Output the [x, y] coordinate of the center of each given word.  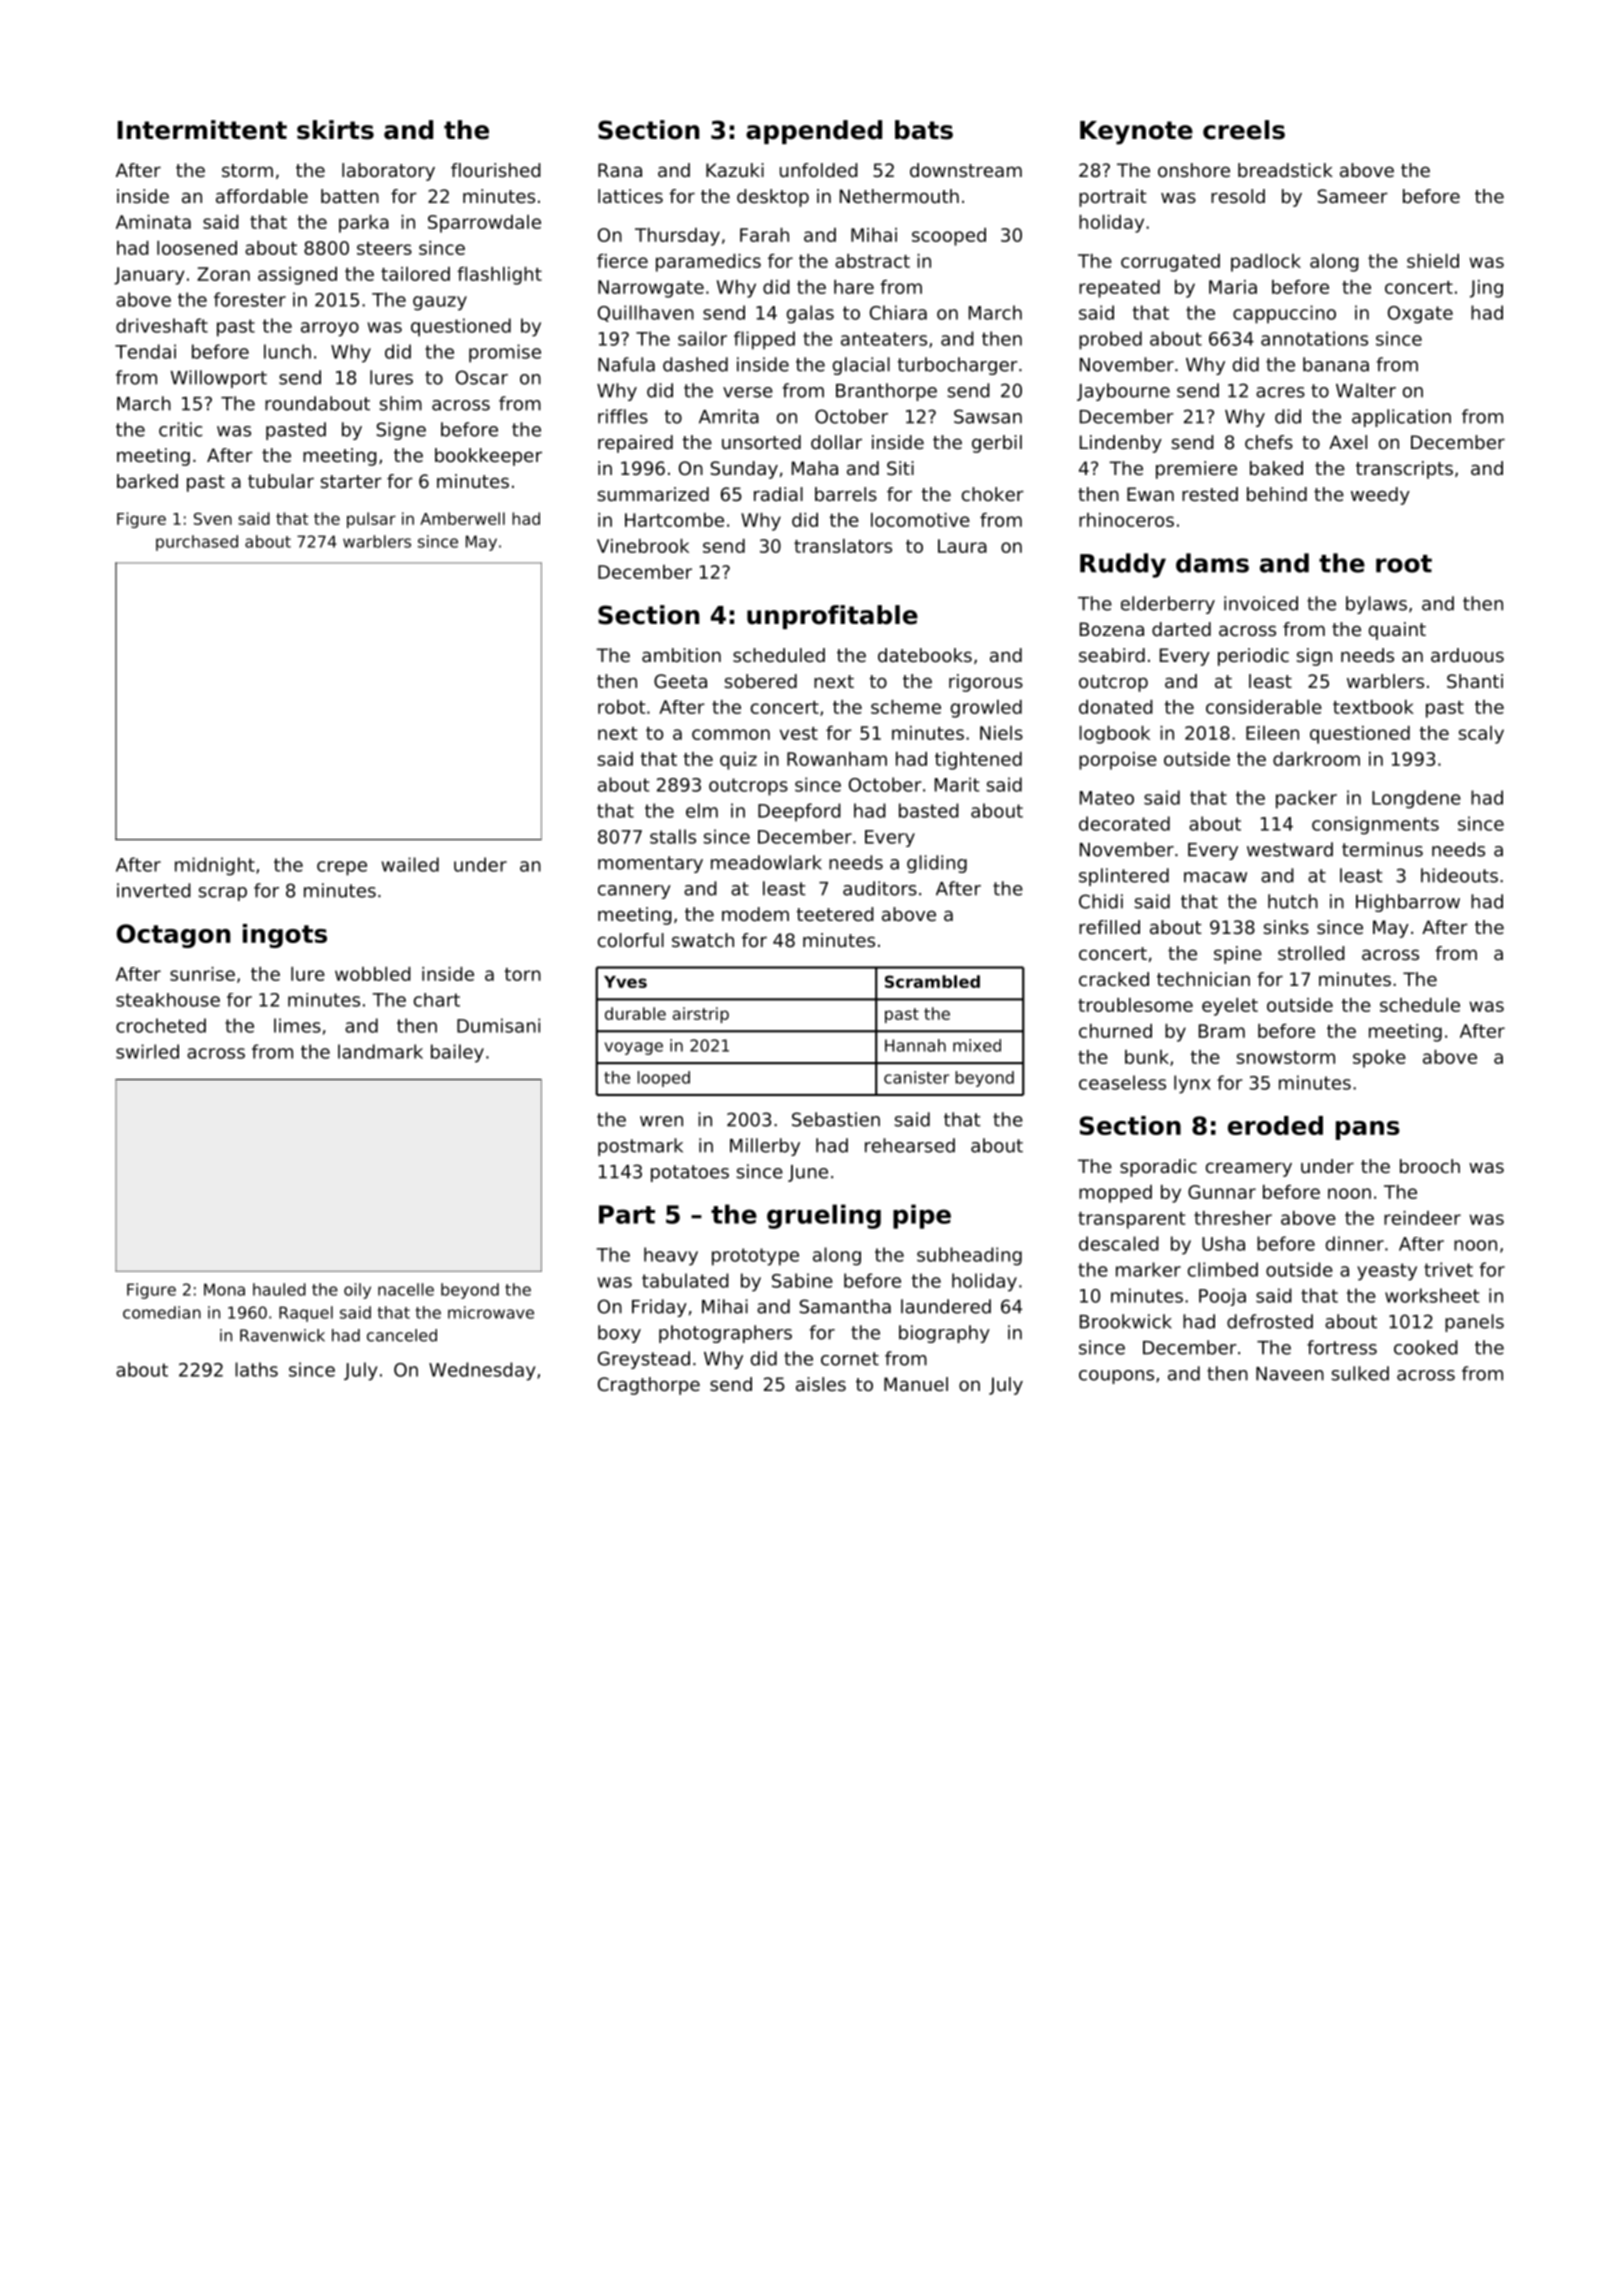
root [1404, 564]
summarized [653, 494]
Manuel [916, 1384]
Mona [224, 1289]
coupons [1116, 1377]
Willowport [219, 379]
